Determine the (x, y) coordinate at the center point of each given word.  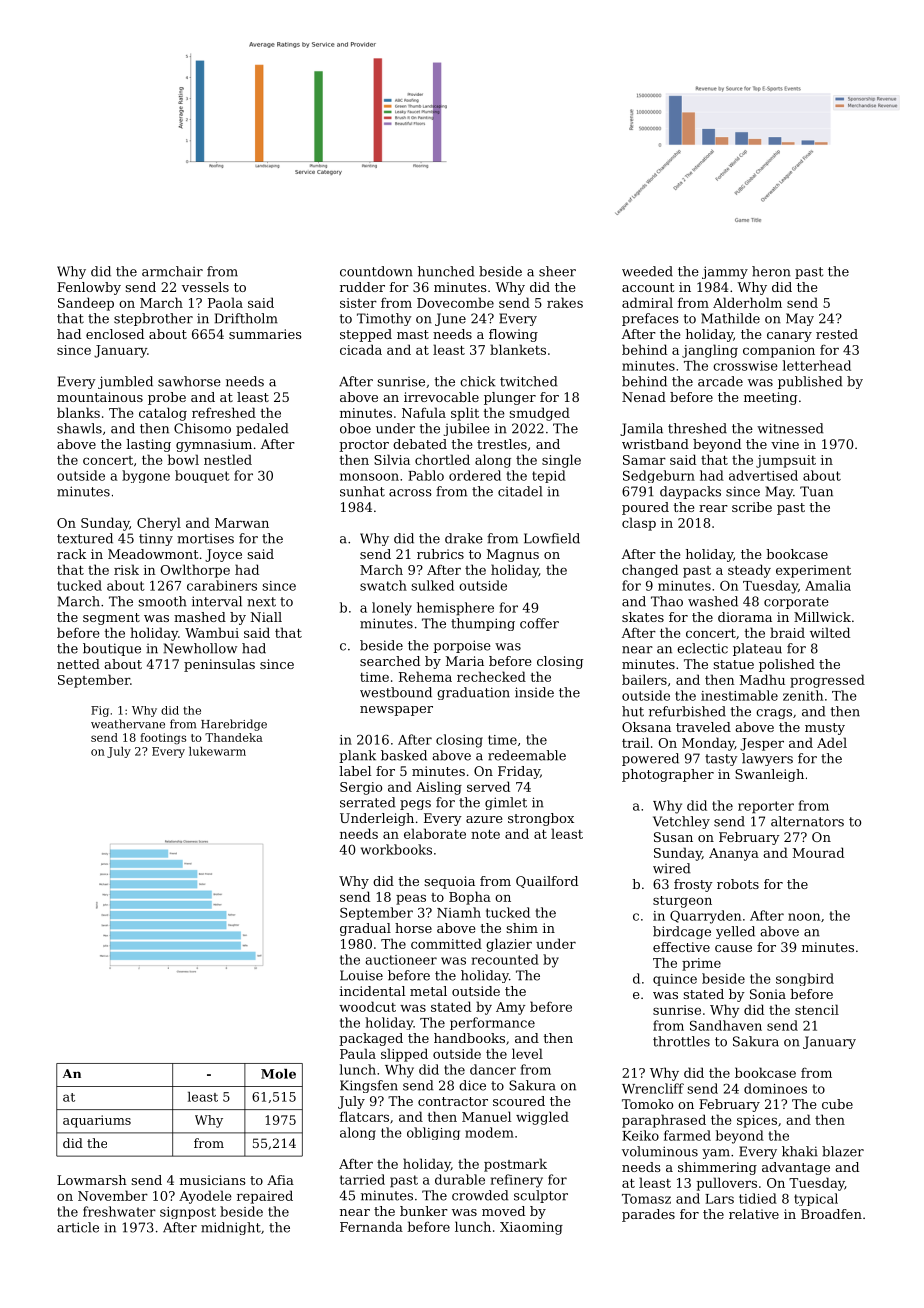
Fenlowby (89, 288)
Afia (280, 1180)
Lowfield (552, 538)
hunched (446, 271)
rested (837, 334)
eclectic (702, 648)
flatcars (364, 1116)
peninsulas (219, 665)
